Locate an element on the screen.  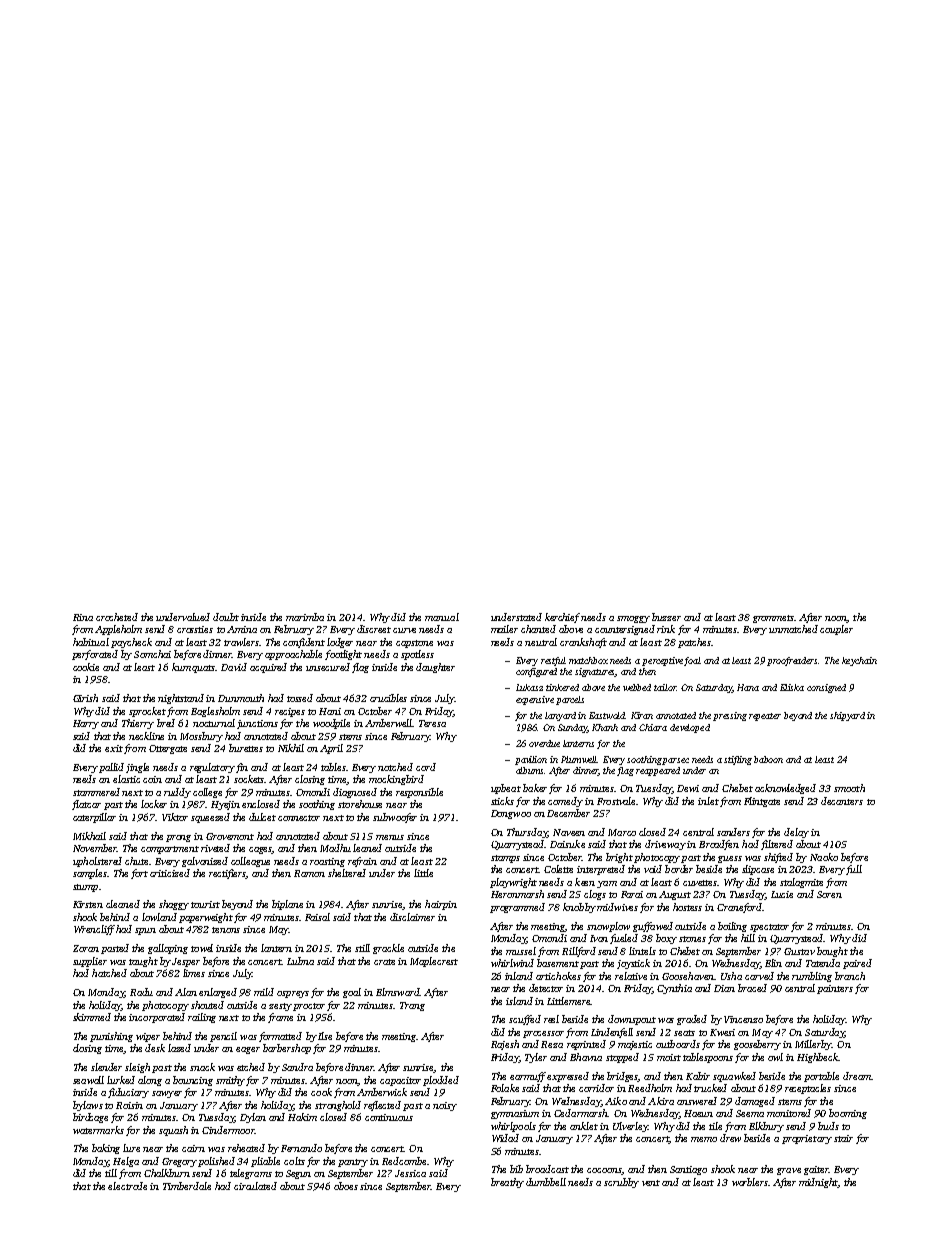
scrubby is located at coordinates (621, 1183).
